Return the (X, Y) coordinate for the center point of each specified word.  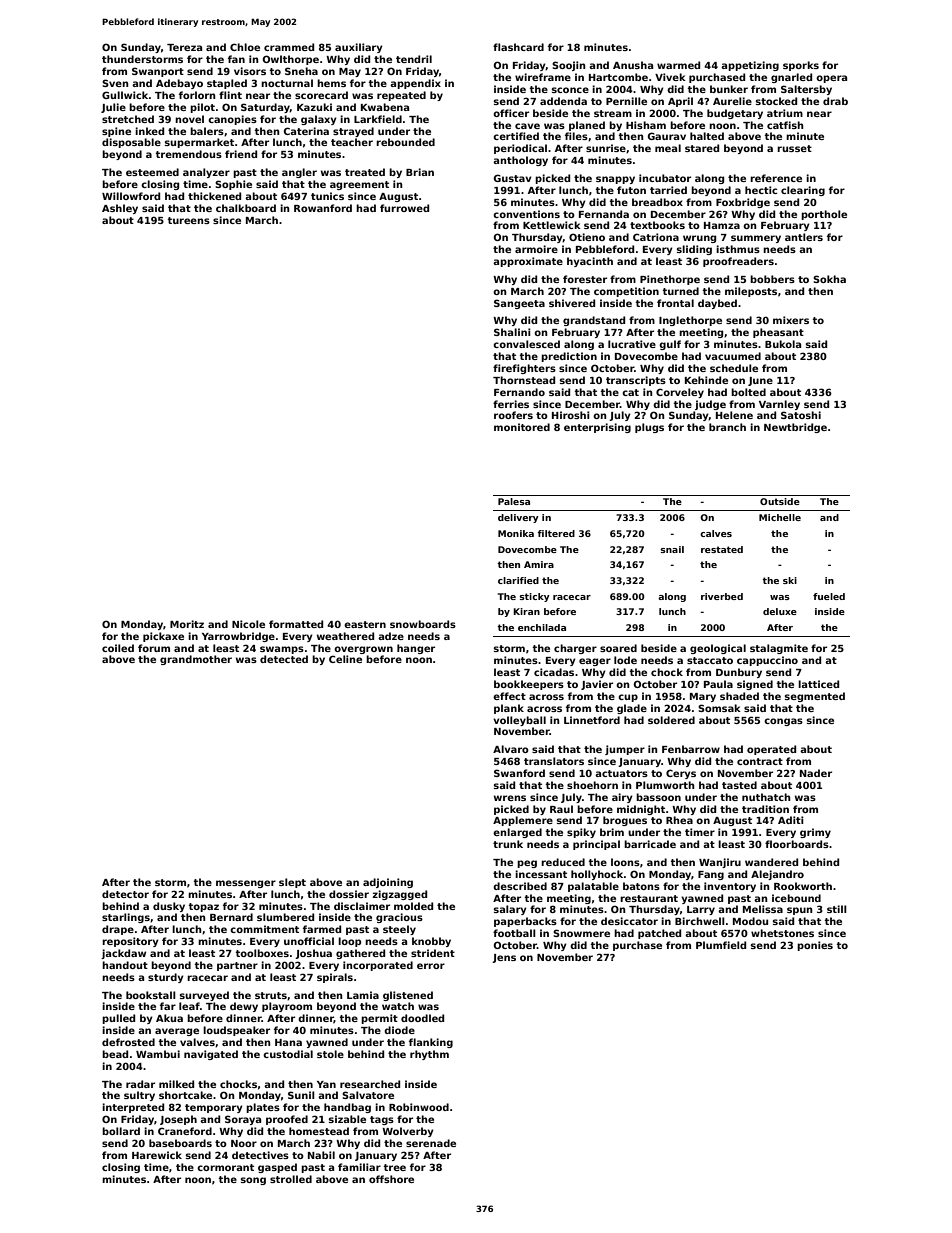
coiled (118, 648)
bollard (121, 1131)
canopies (232, 120)
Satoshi (801, 415)
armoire (536, 249)
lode (625, 660)
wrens (510, 798)
